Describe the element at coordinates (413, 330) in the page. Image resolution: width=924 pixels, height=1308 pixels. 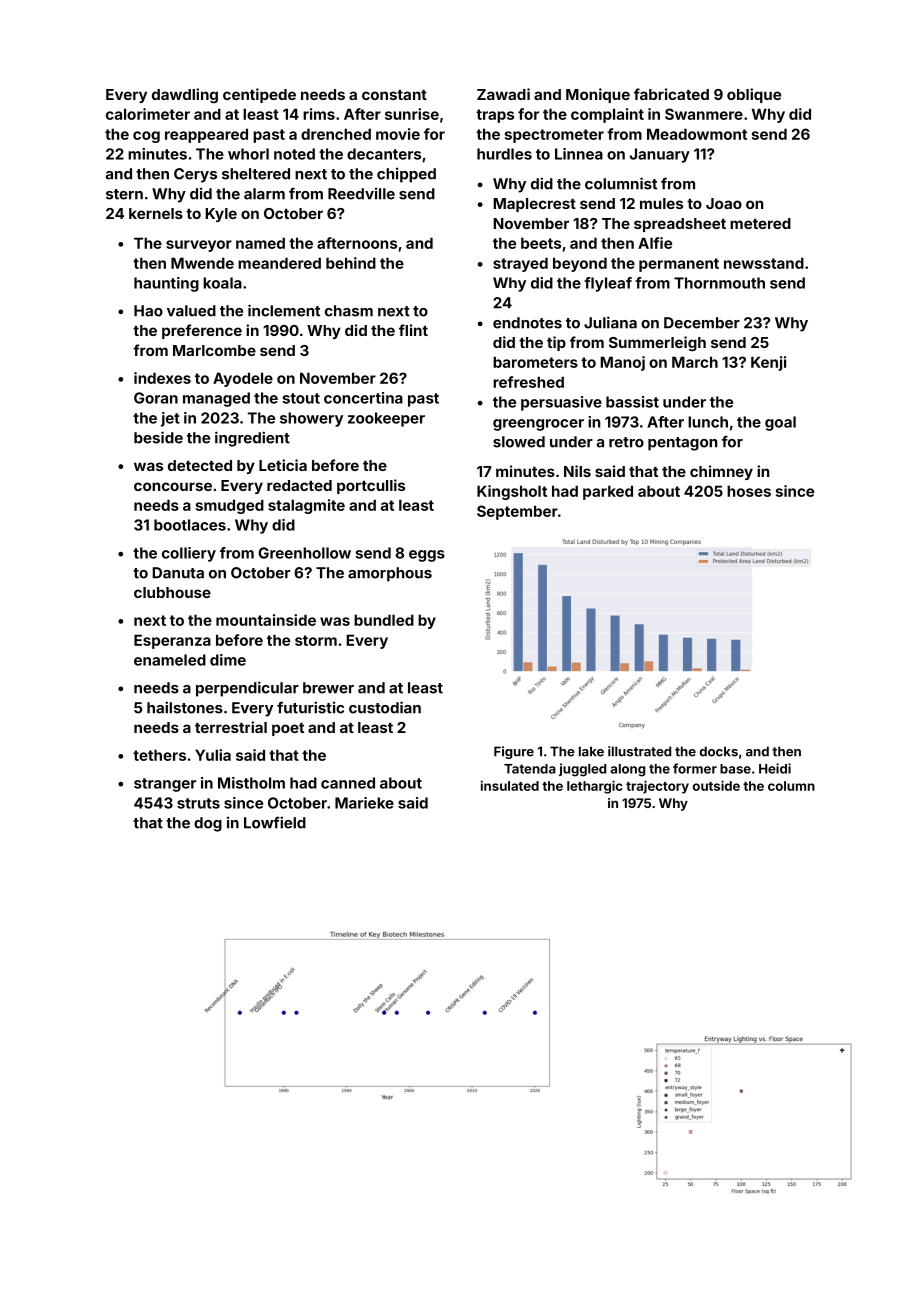
I see `flint` at that location.
